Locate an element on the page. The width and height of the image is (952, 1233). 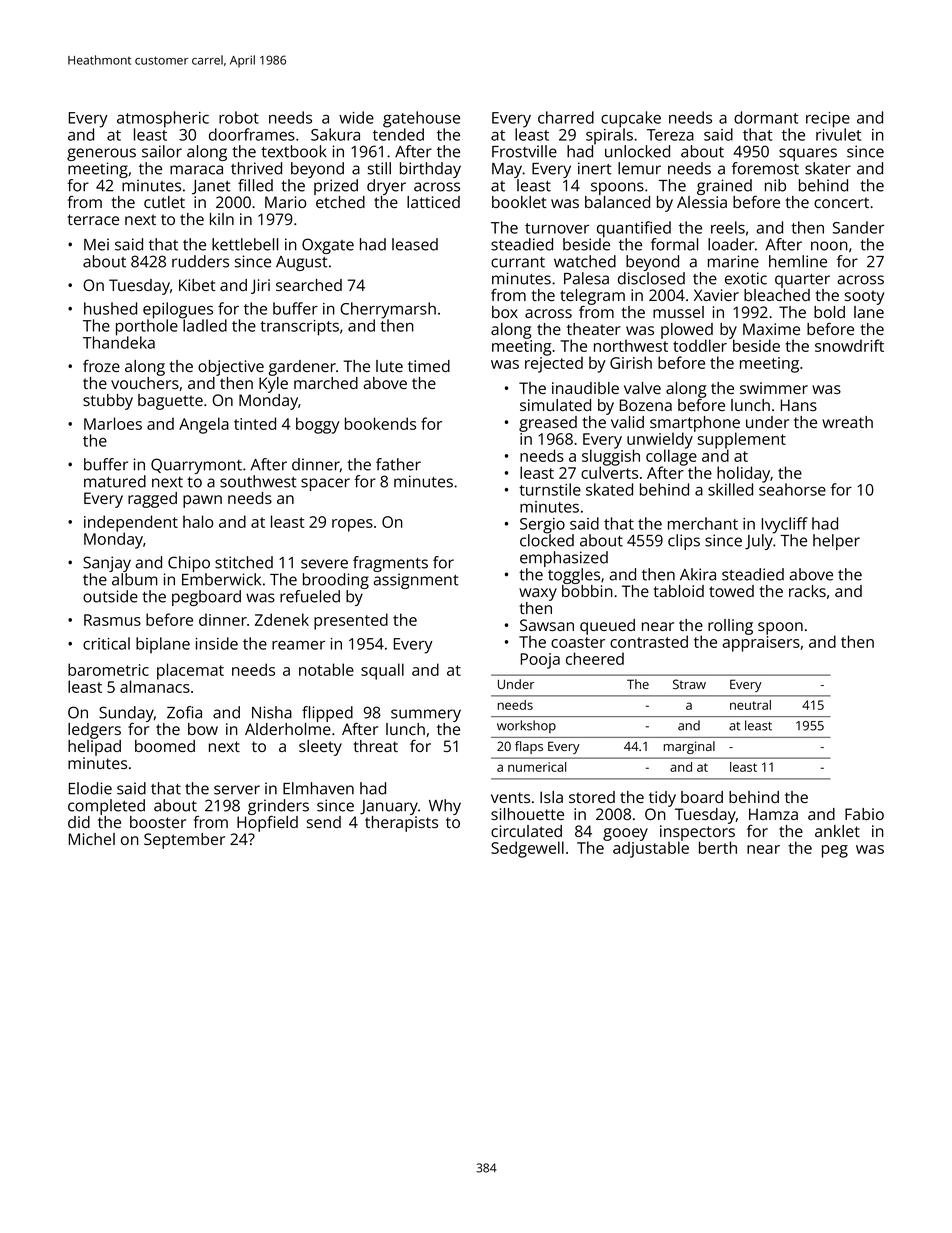
Marloes is located at coordinates (113, 423).
